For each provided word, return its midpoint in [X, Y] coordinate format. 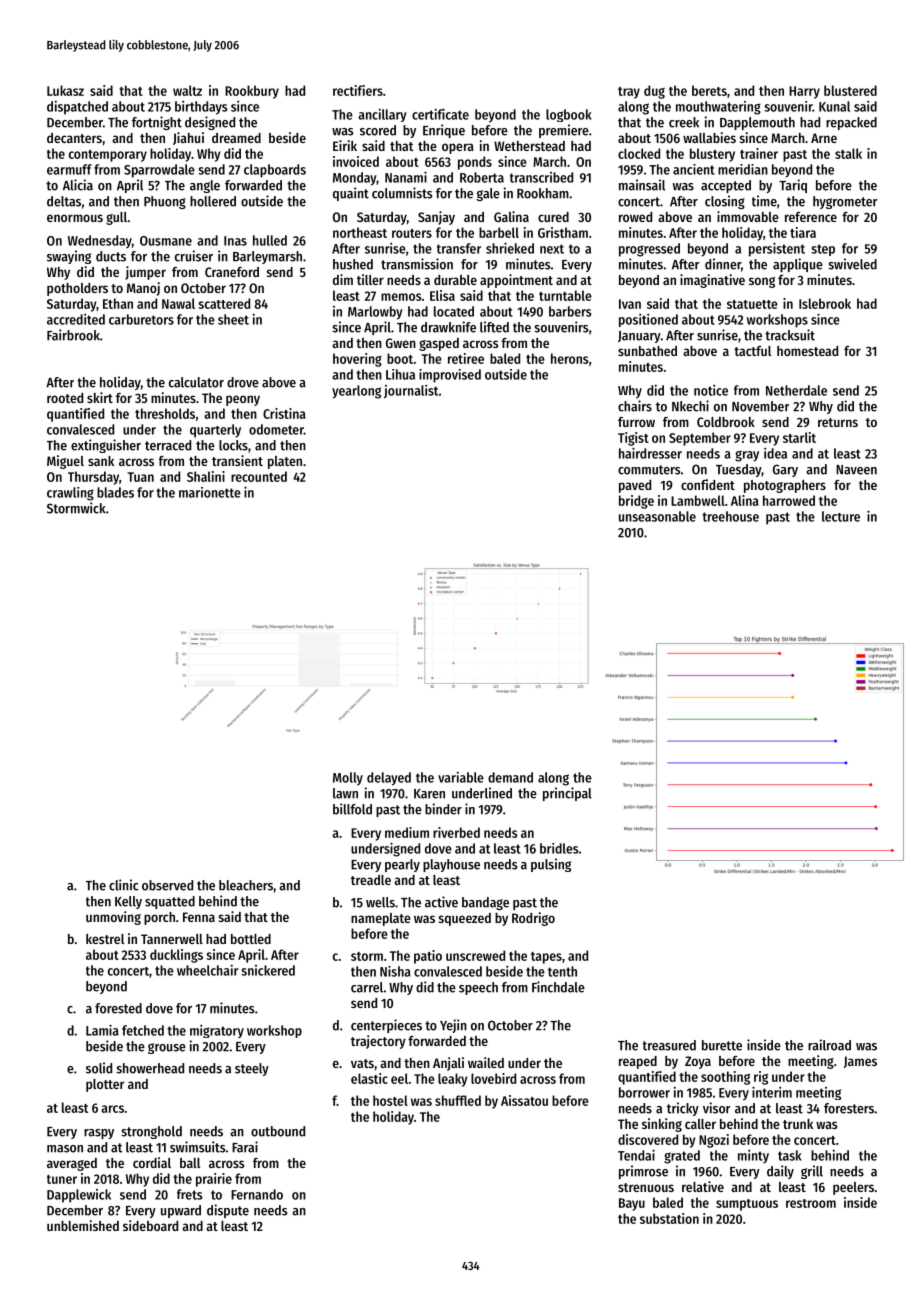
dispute [228, 1211]
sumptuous [747, 1205]
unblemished [83, 1225]
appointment [516, 281]
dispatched [77, 108]
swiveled [852, 264]
